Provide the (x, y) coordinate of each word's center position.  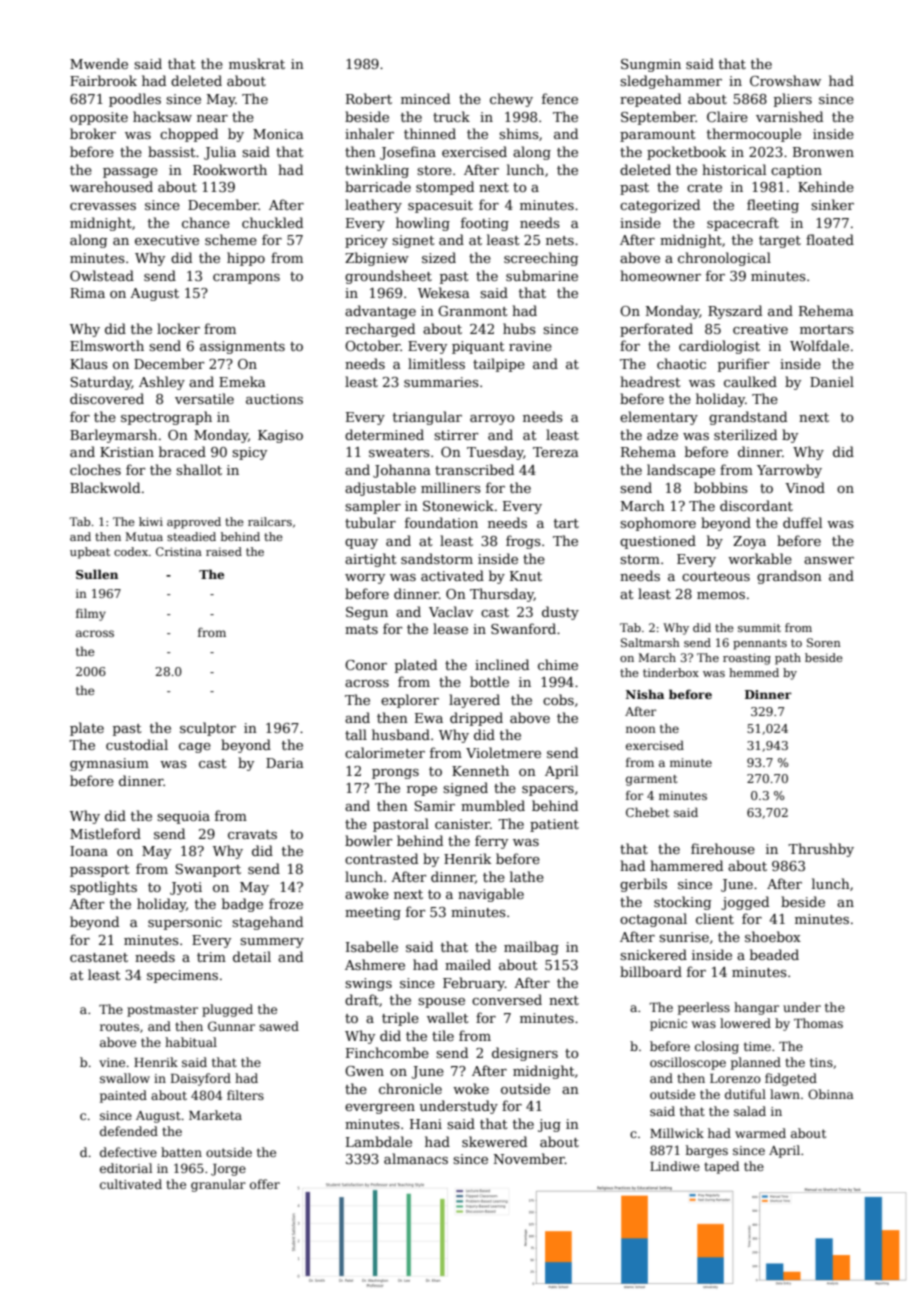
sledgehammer (671, 82)
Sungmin (651, 65)
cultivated (131, 1184)
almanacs (416, 1158)
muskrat (257, 63)
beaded (774, 954)
